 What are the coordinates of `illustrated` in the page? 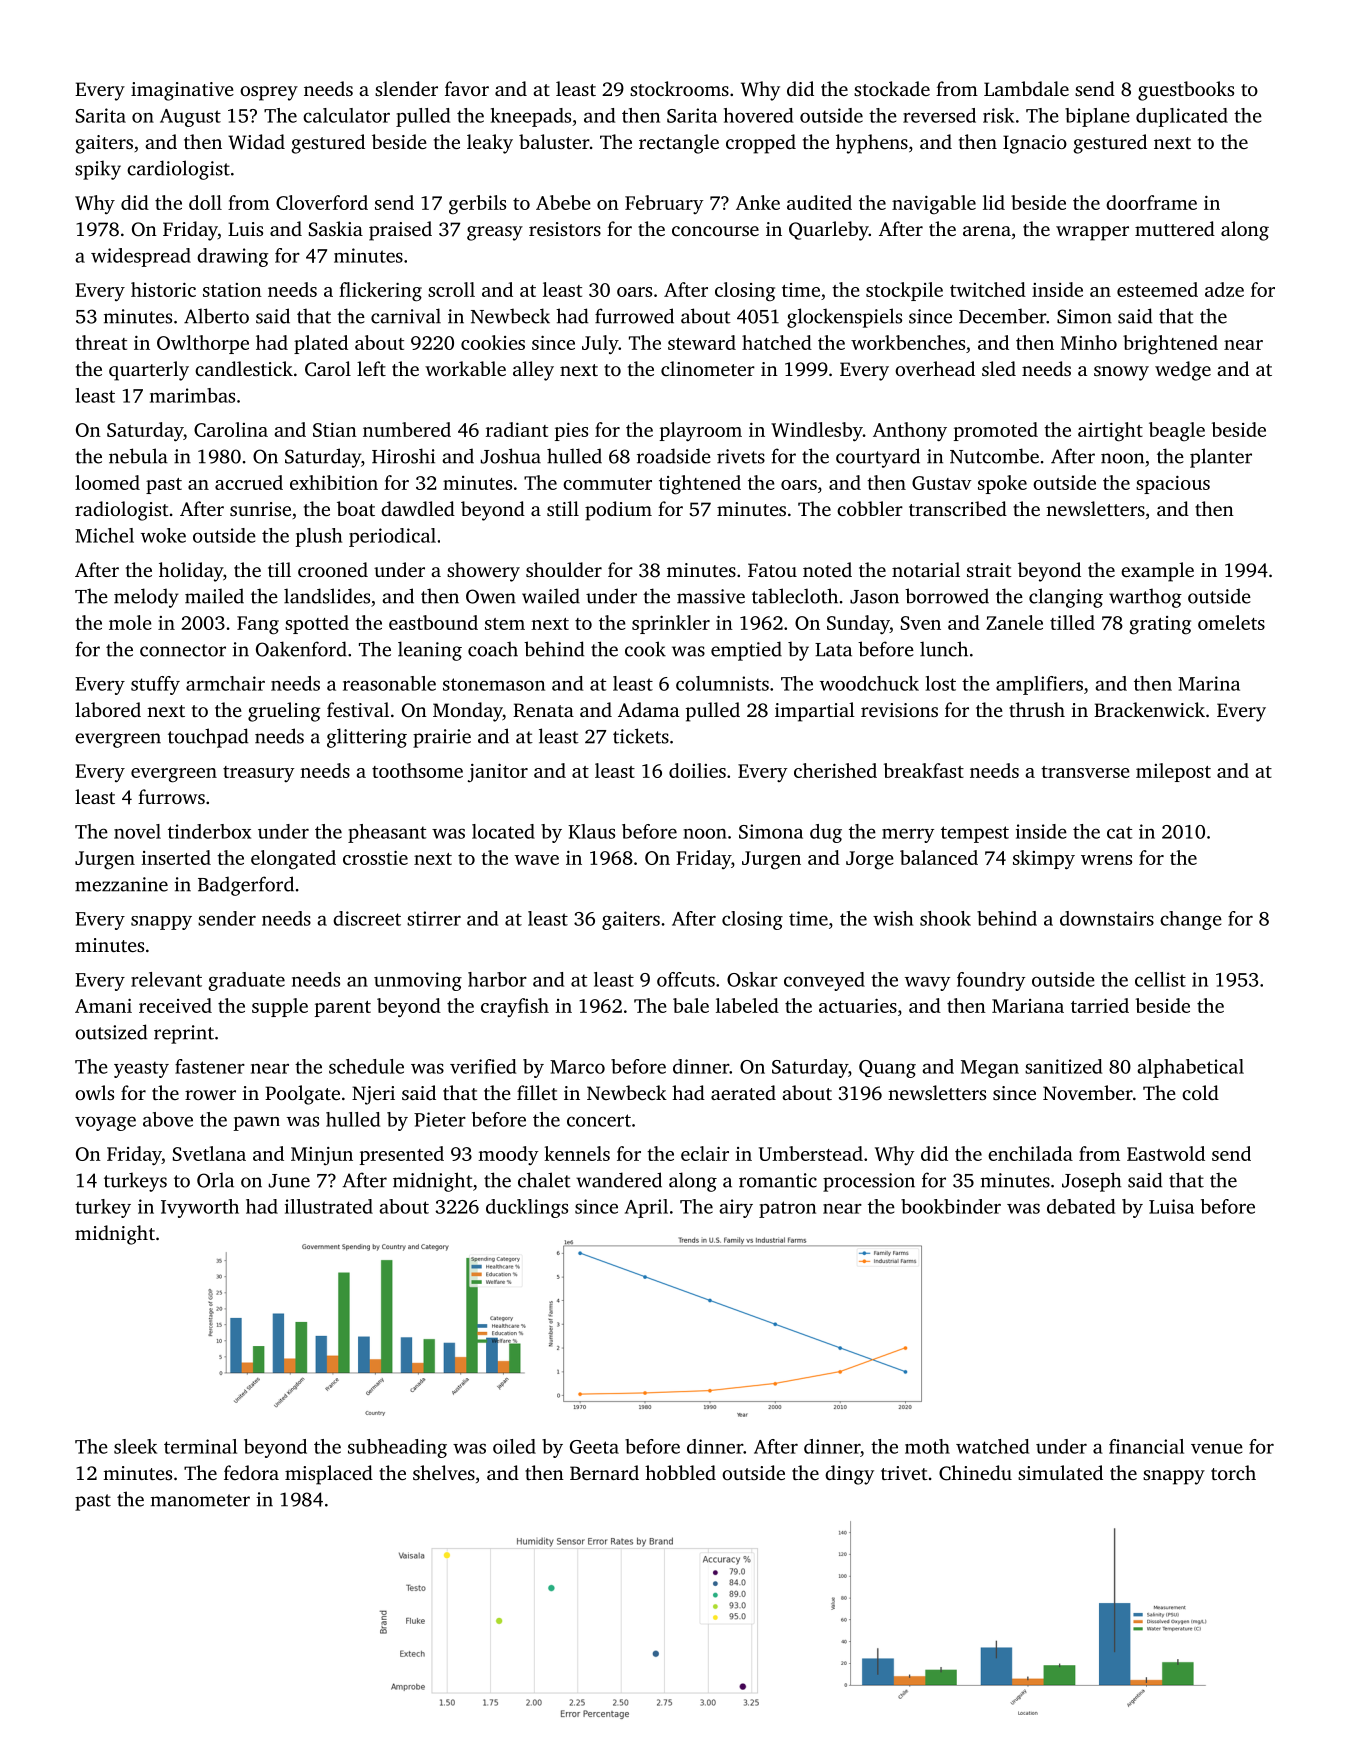 It's located at (329, 1206).
